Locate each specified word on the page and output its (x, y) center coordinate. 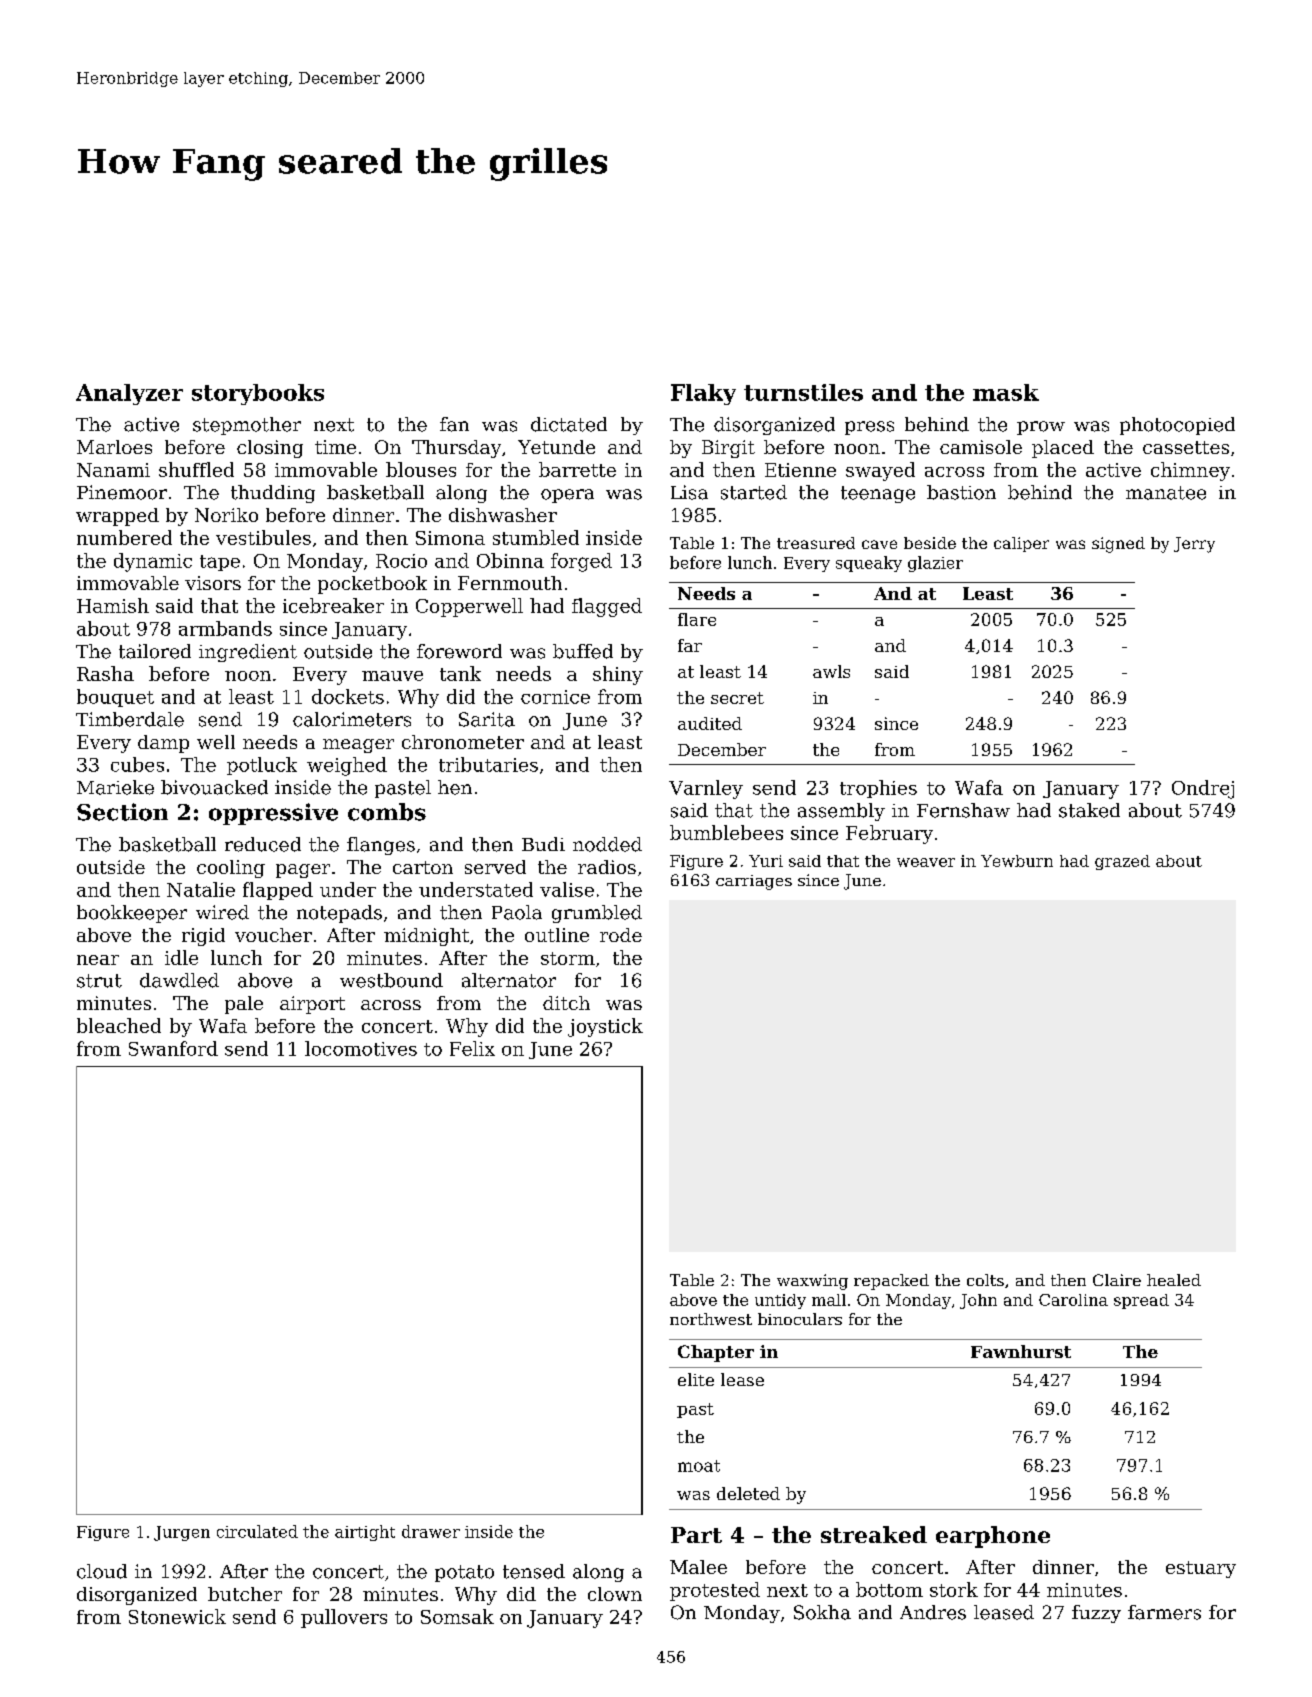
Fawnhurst (1021, 1351)
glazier (935, 564)
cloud (102, 1571)
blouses (421, 469)
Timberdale (130, 719)
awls (831, 671)
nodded (607, 844)
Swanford (173, 1048)
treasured (816, 543)
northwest (711, 1319)
